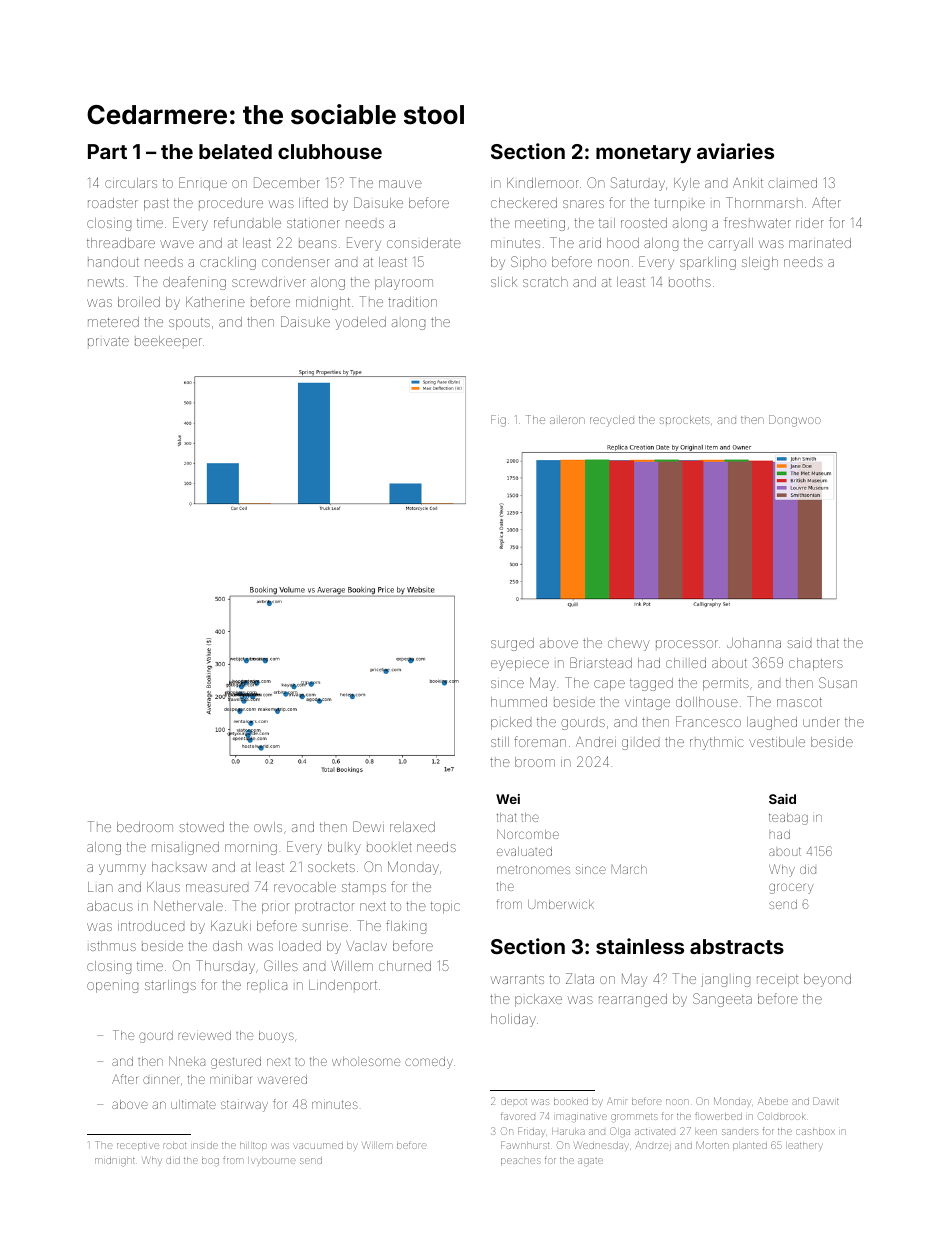 The height and width of the screenshot is (1233, 952). I want to click on broom, so click(535, 762).
